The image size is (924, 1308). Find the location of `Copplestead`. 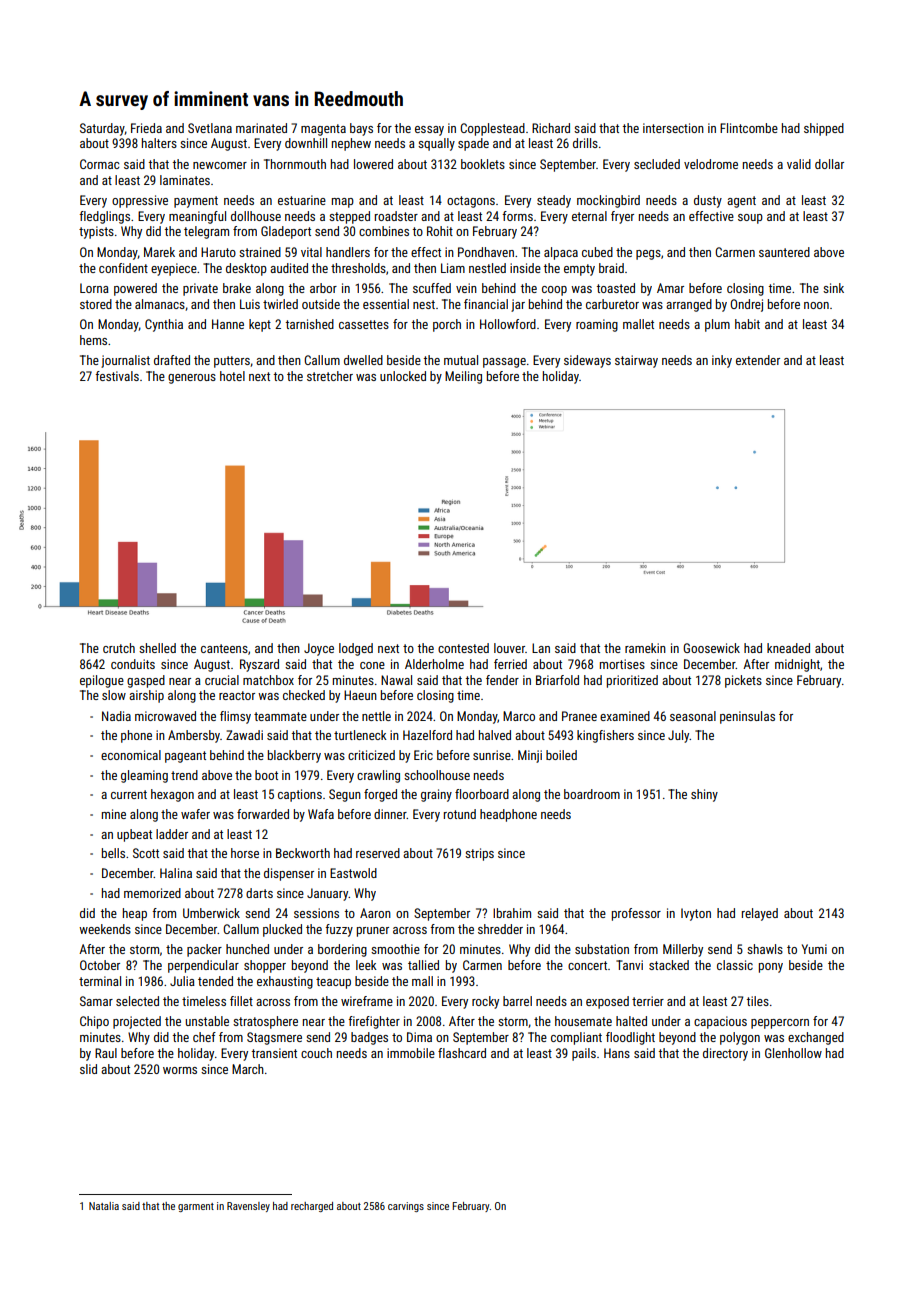

Copplestead is located at coordinates (492, 129).
